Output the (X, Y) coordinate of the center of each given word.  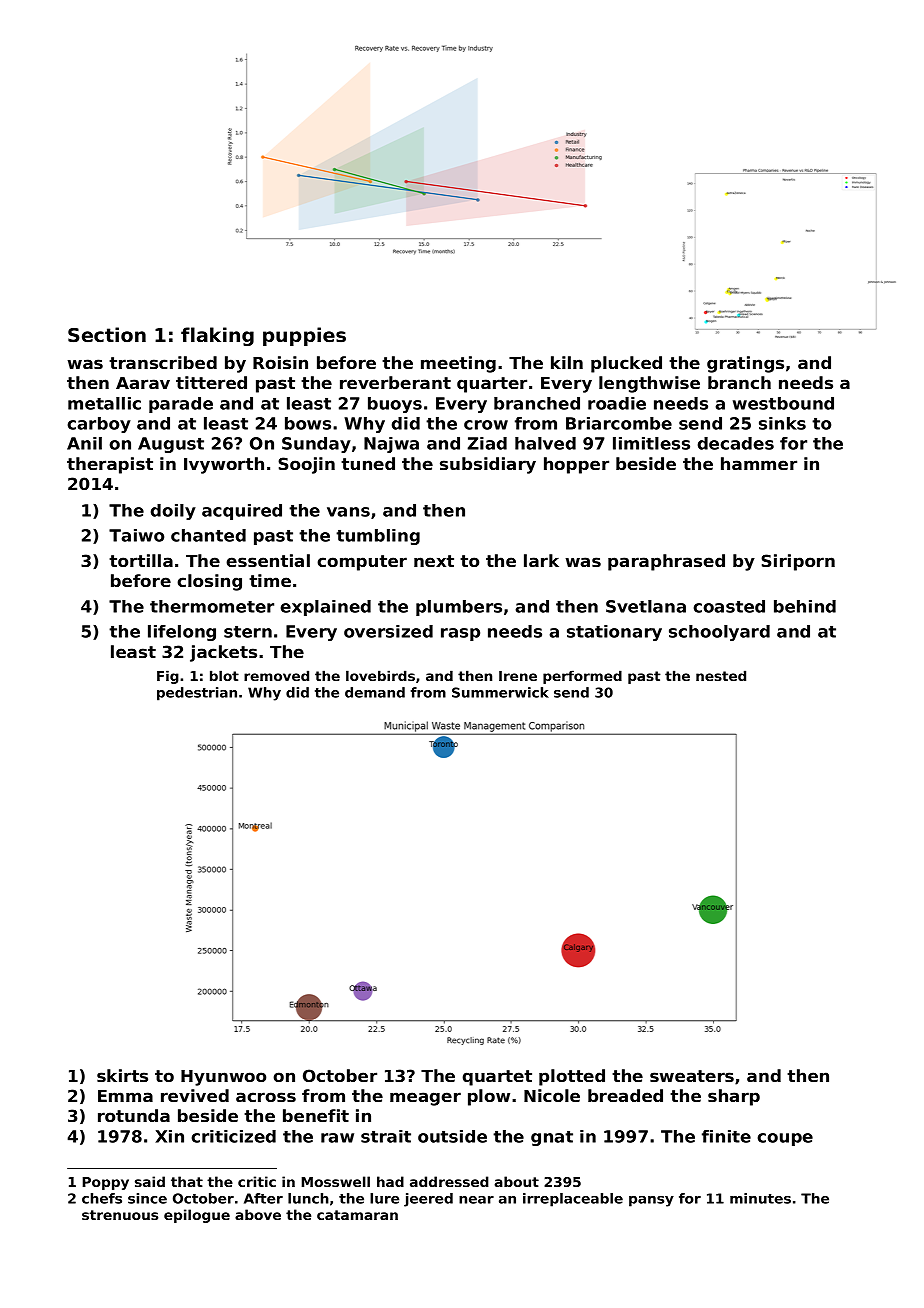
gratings (745, 364)
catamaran (357, 1215)
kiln (567, 362)
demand (375, 692)
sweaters (692, 1076)
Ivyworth (224, 465)
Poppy (106, 1183)
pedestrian (197, 694)
